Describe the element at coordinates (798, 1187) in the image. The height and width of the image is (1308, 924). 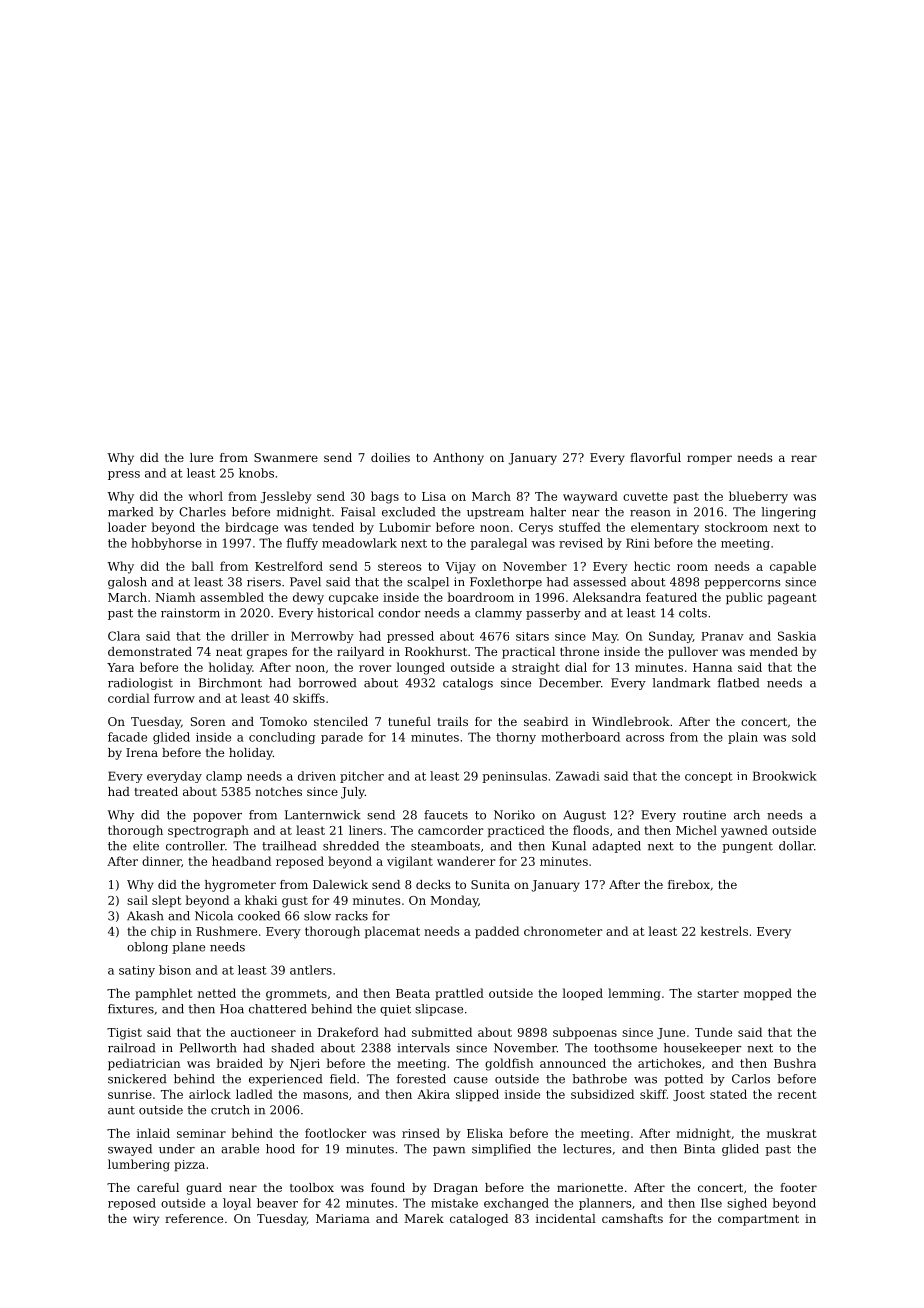
I see `footer` at that location.
